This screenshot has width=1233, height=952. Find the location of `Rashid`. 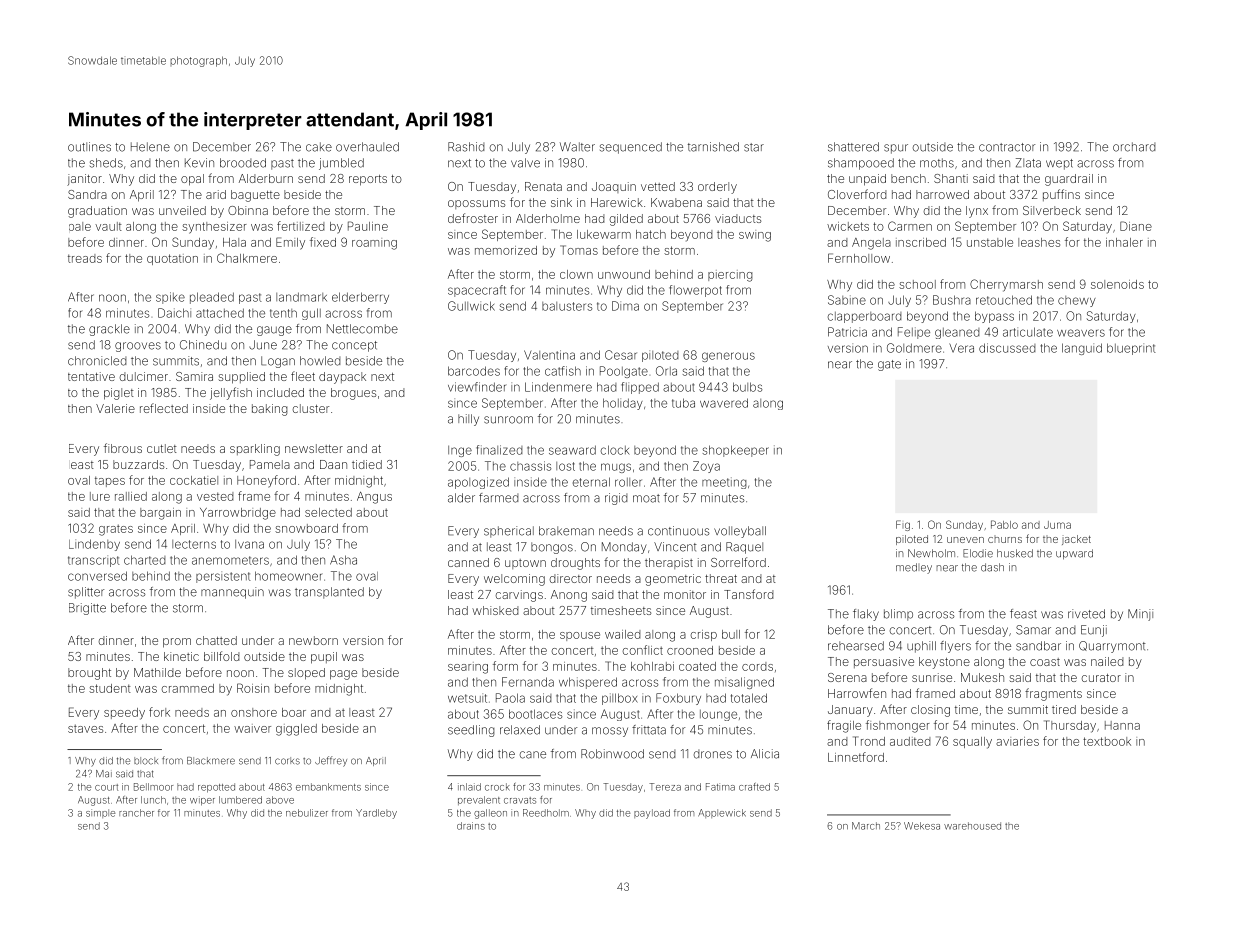

Rashid is located at coordinates (466, 147).
